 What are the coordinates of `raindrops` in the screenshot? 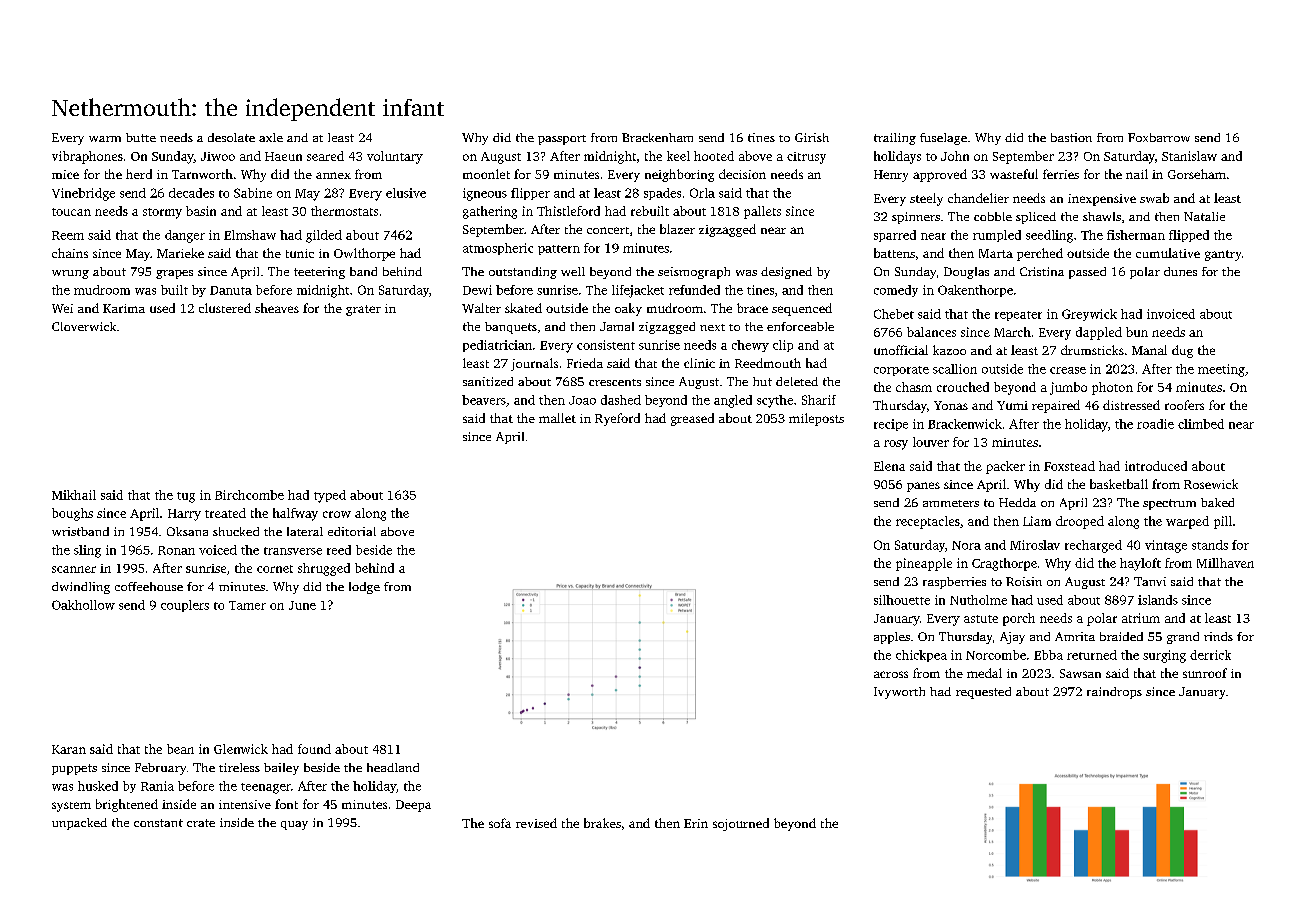 It's located at (1114, 693).
